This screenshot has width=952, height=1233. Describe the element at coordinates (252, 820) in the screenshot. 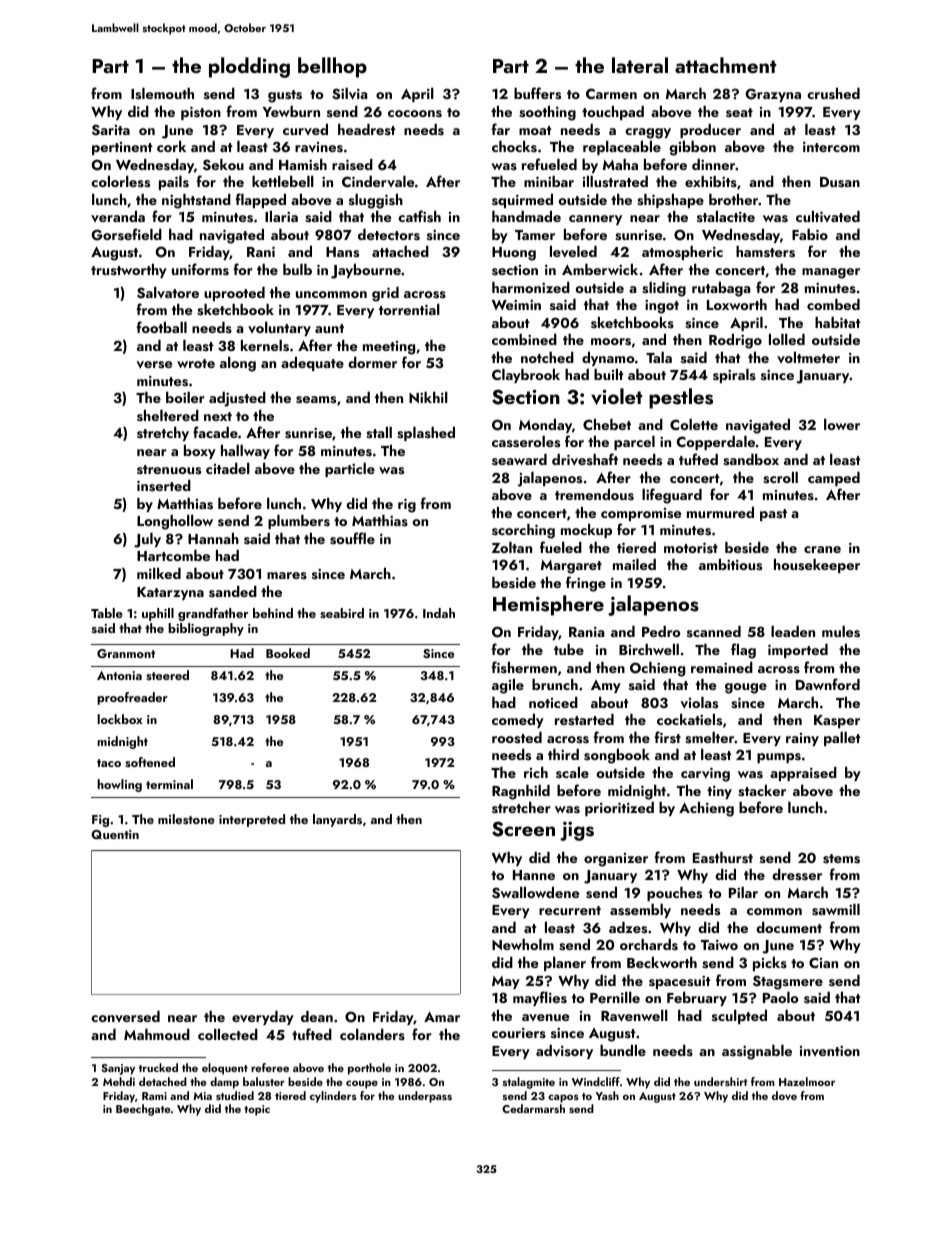

I see `interpreted` at that location.
